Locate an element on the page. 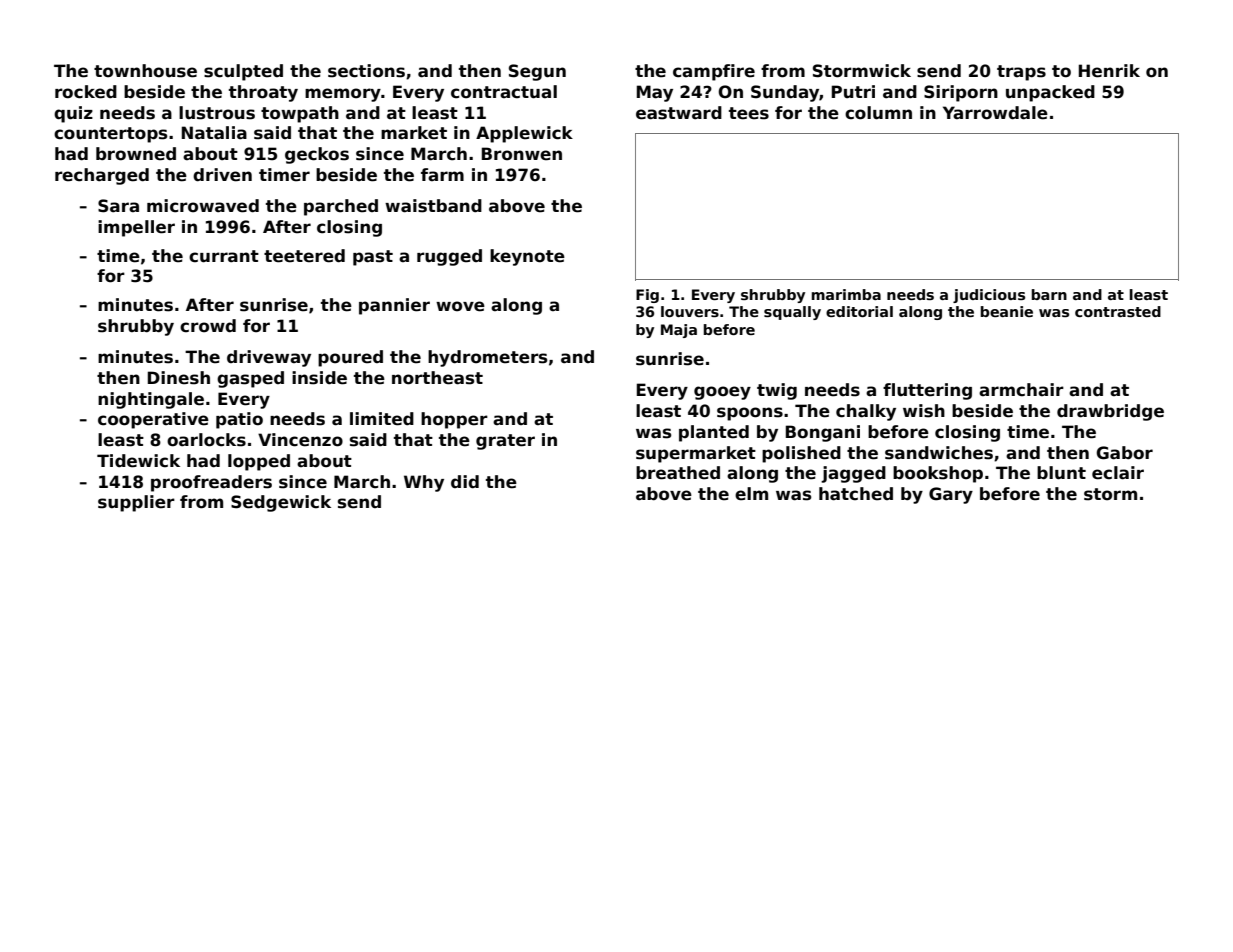 This image has height=952, width=1233. eclair is located at coordinates (1118, 473).
